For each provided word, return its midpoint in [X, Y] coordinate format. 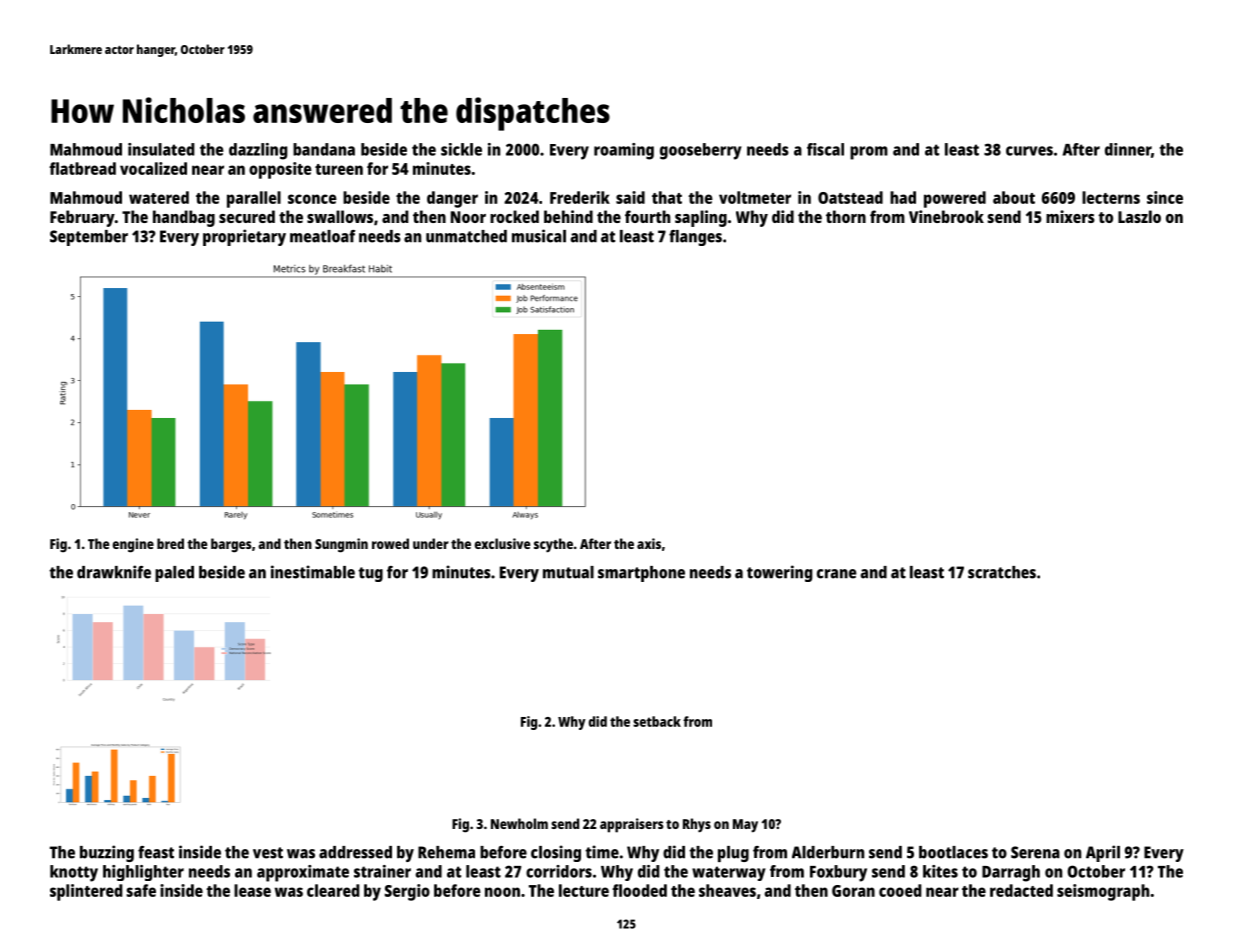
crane [837, 574]
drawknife [114, 572]
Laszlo [1139, 216]
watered [159, 197]
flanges [695, 238]
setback [657, 721]
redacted [1021, 890]
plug [733, 854]
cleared [333, 890]
